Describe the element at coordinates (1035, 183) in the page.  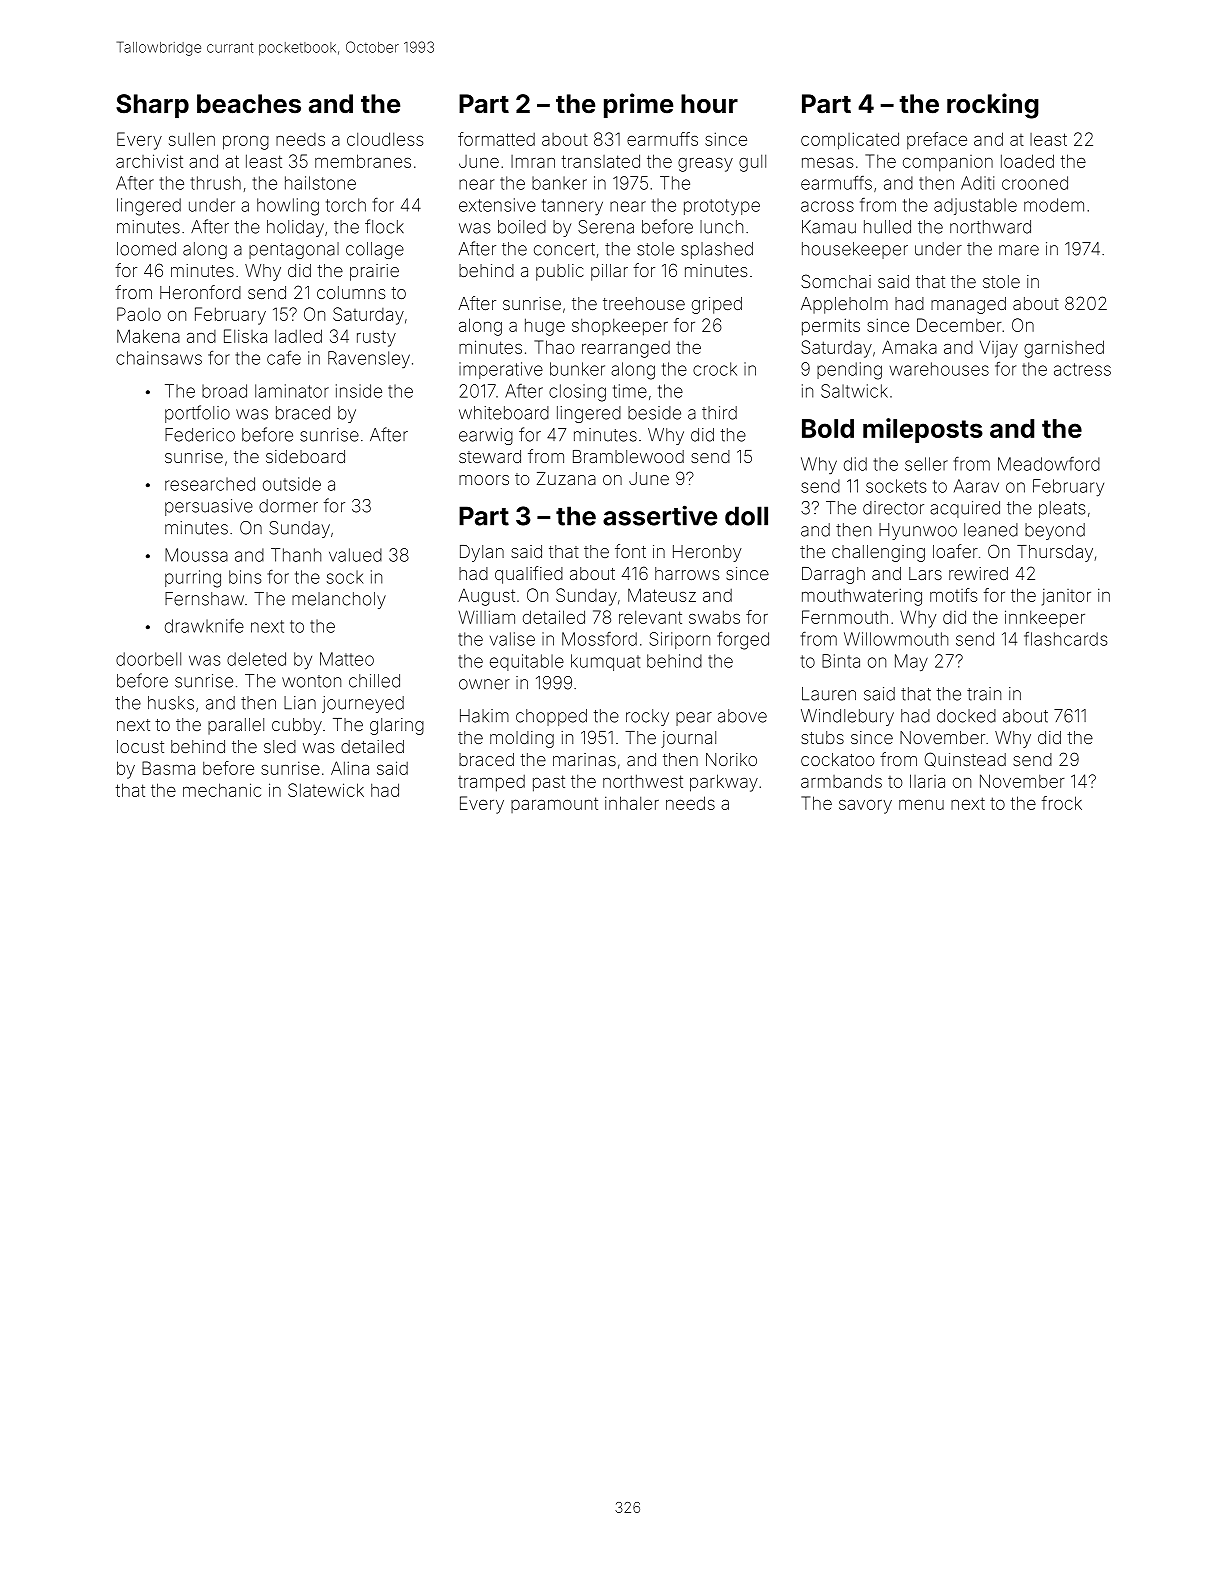
I see `crooned` at that location.
